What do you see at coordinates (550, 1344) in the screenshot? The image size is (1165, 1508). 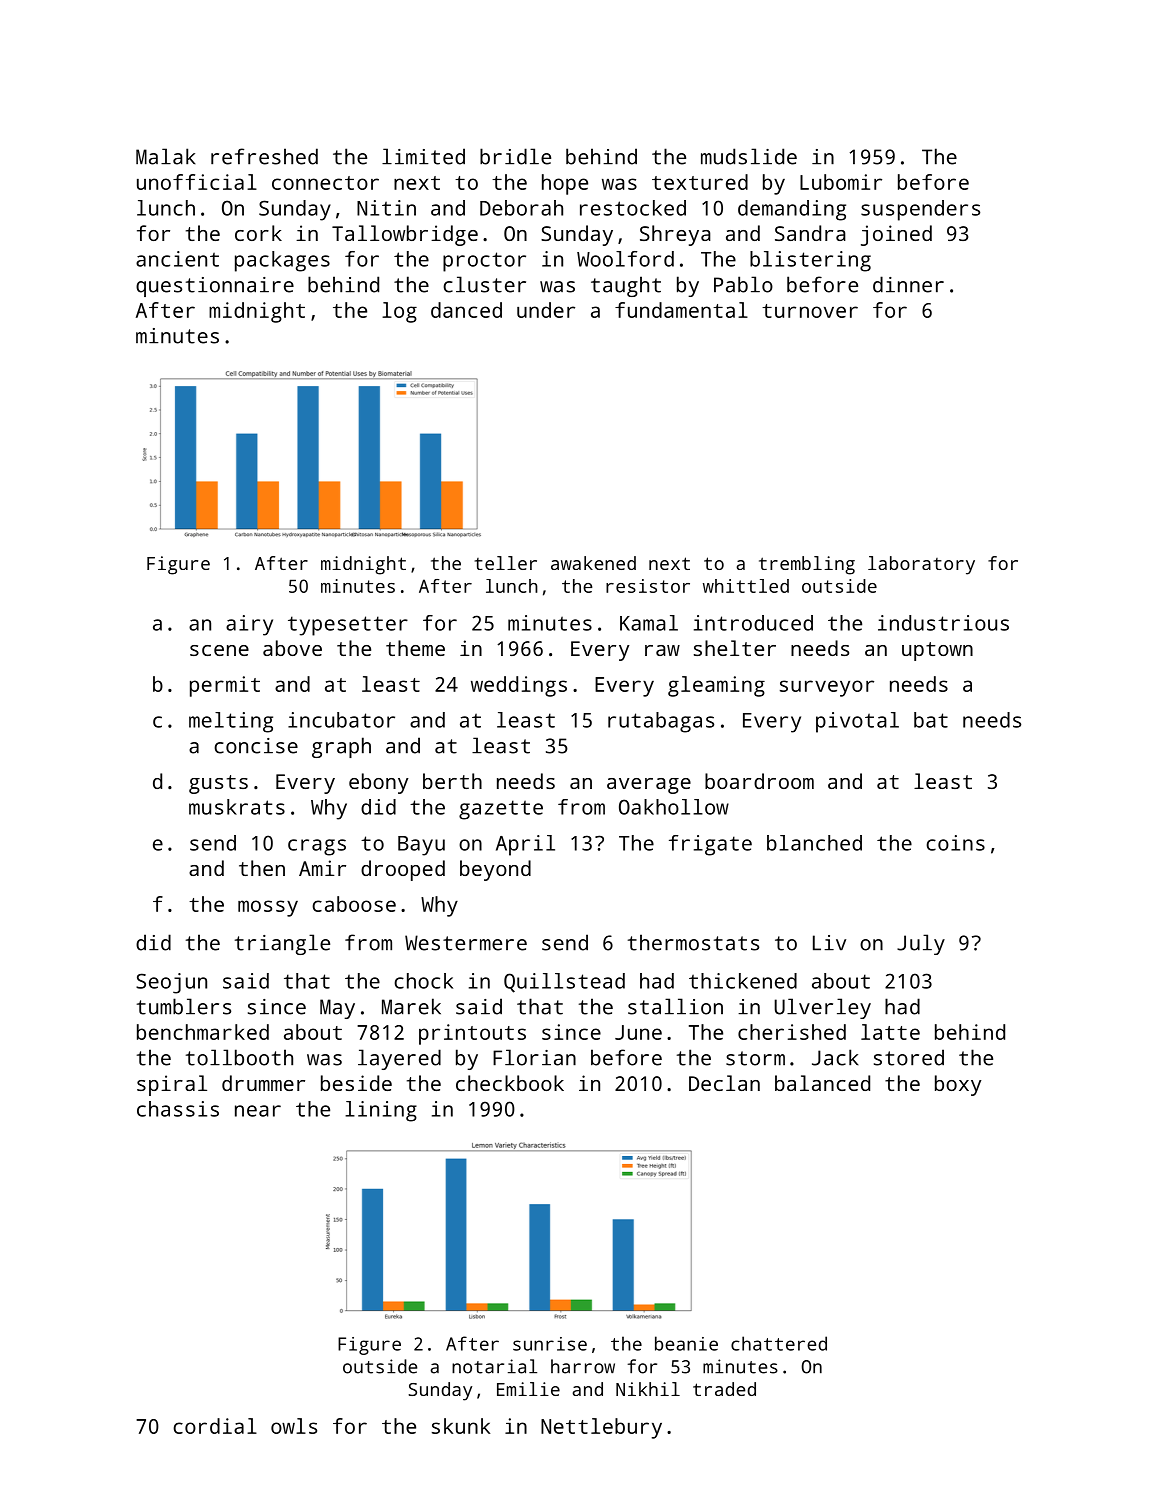 I see `sunrise` at bounding box center [550, 1344].
